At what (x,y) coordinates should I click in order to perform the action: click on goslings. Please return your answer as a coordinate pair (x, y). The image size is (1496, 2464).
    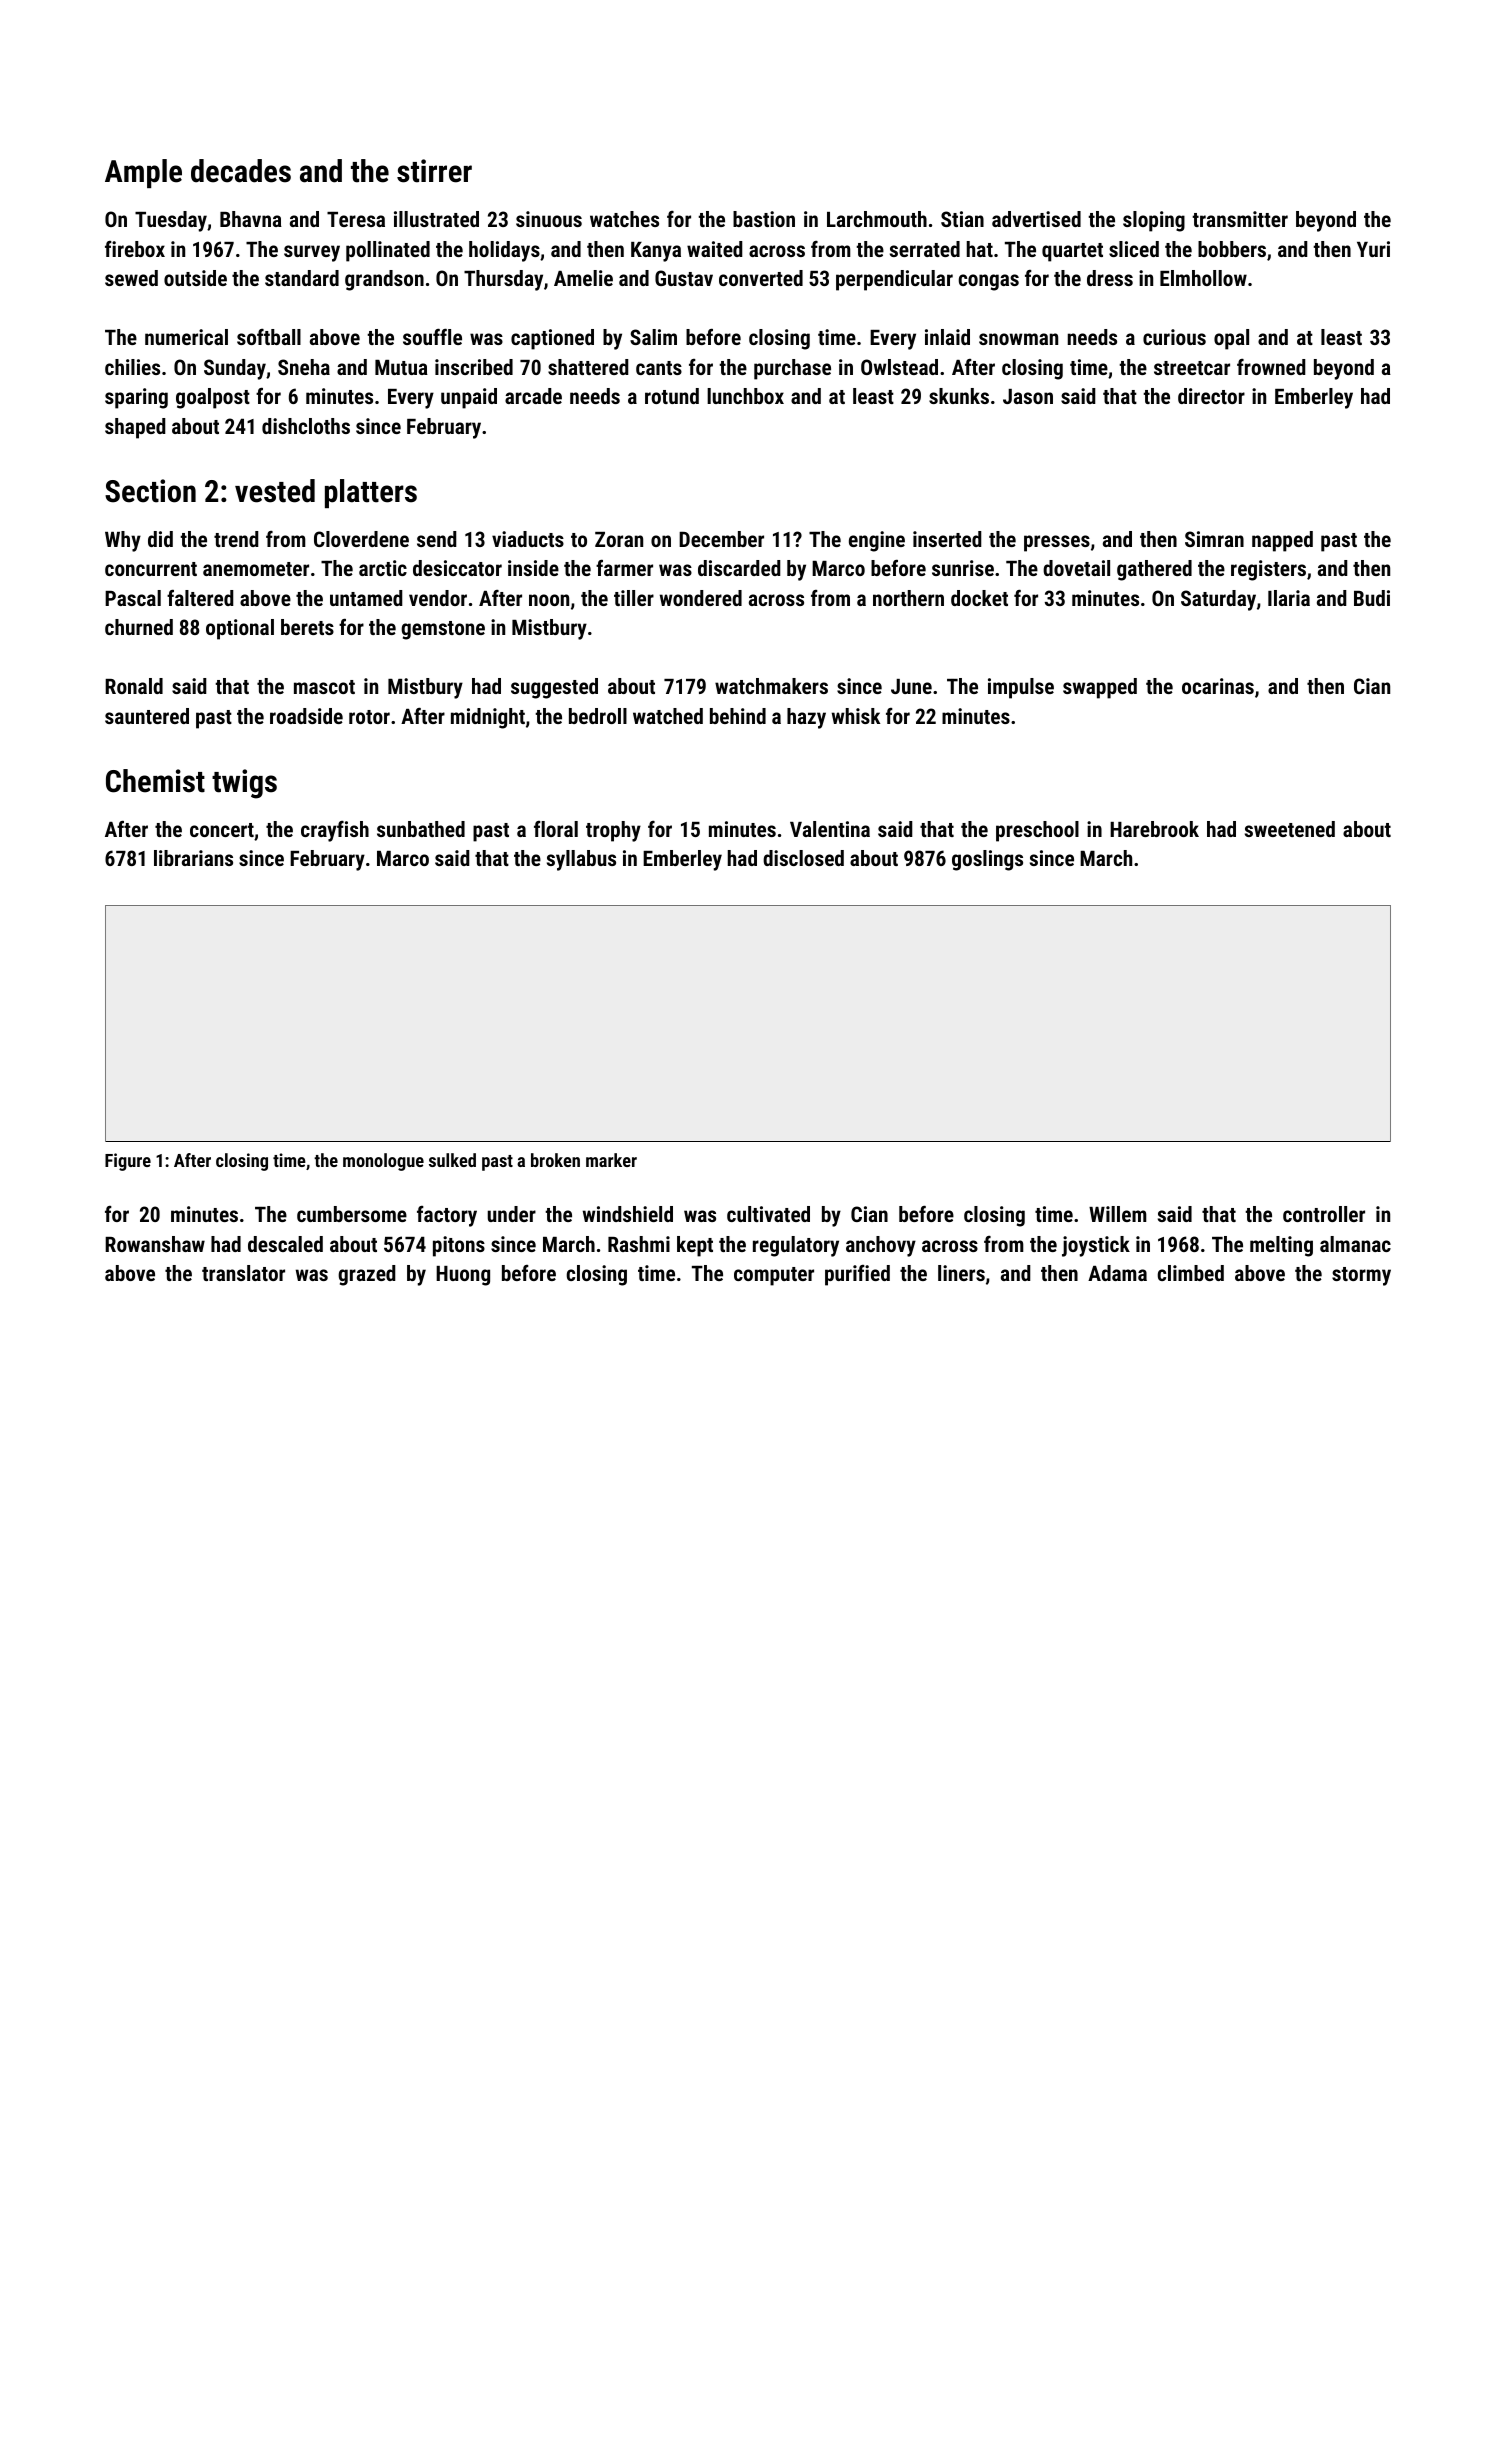
    Looking at the image, I should click on (987, 860).
